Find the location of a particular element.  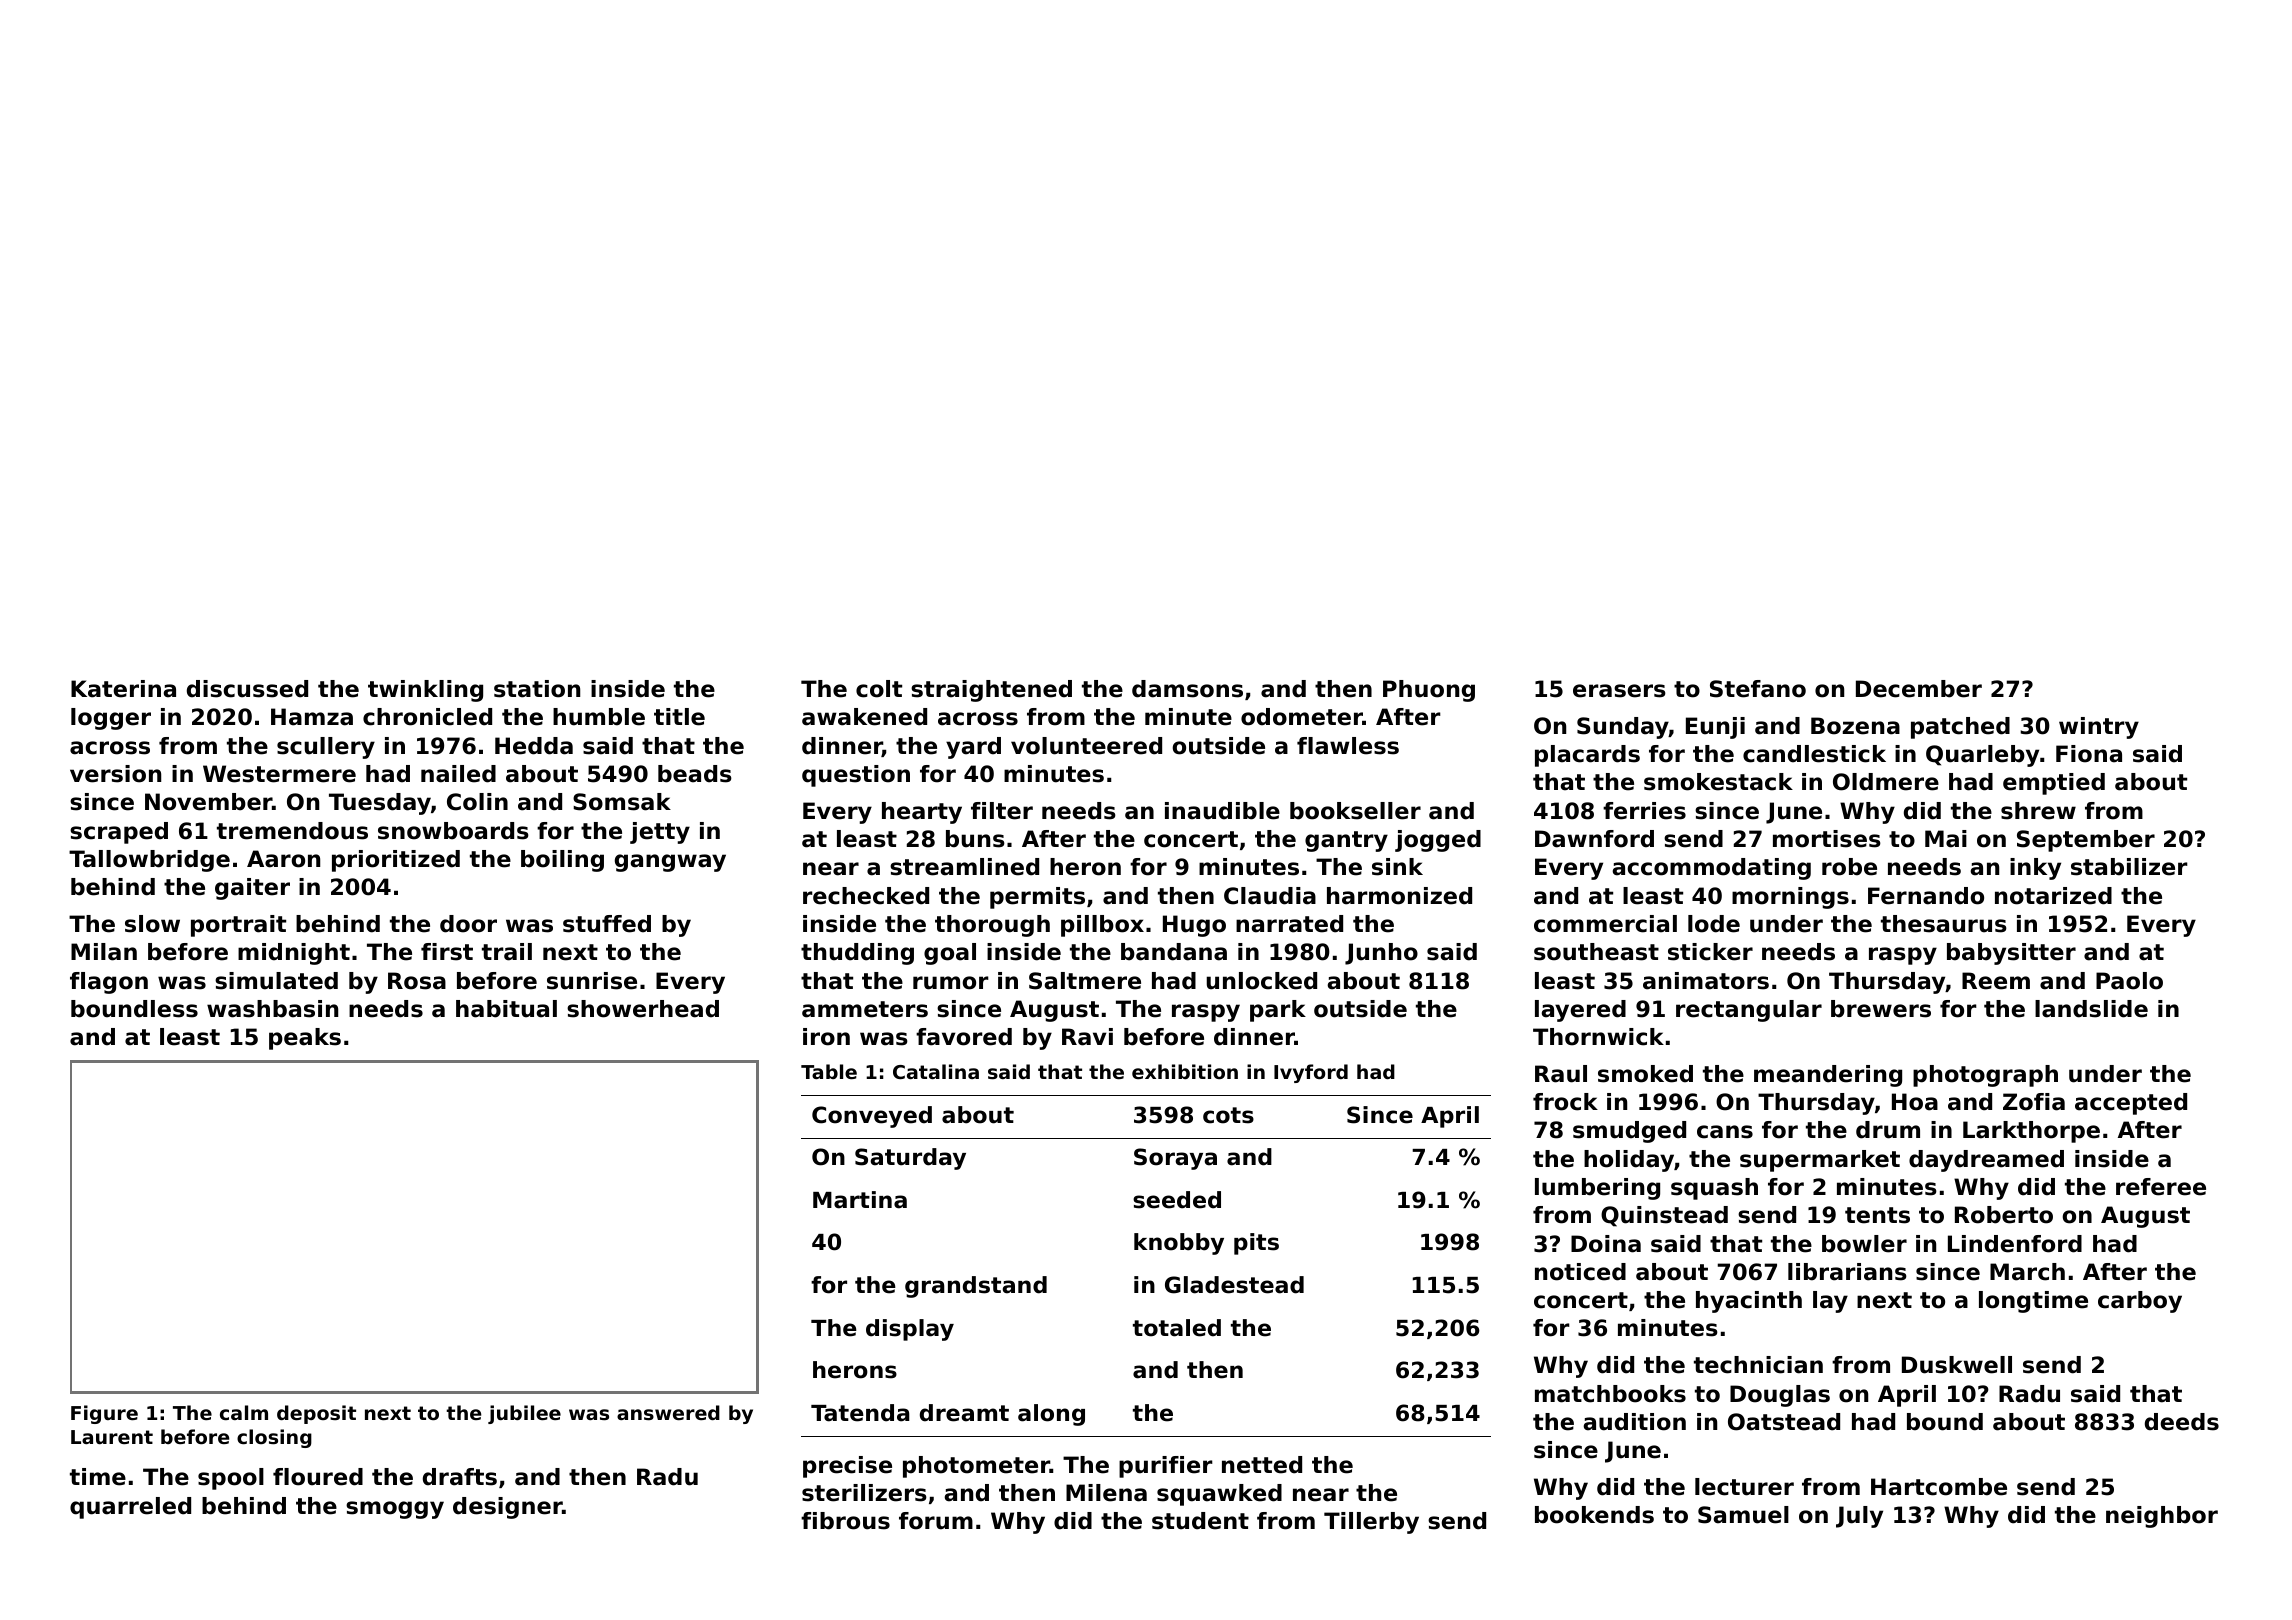

deeds is located at coordinates (2182, 1422).
